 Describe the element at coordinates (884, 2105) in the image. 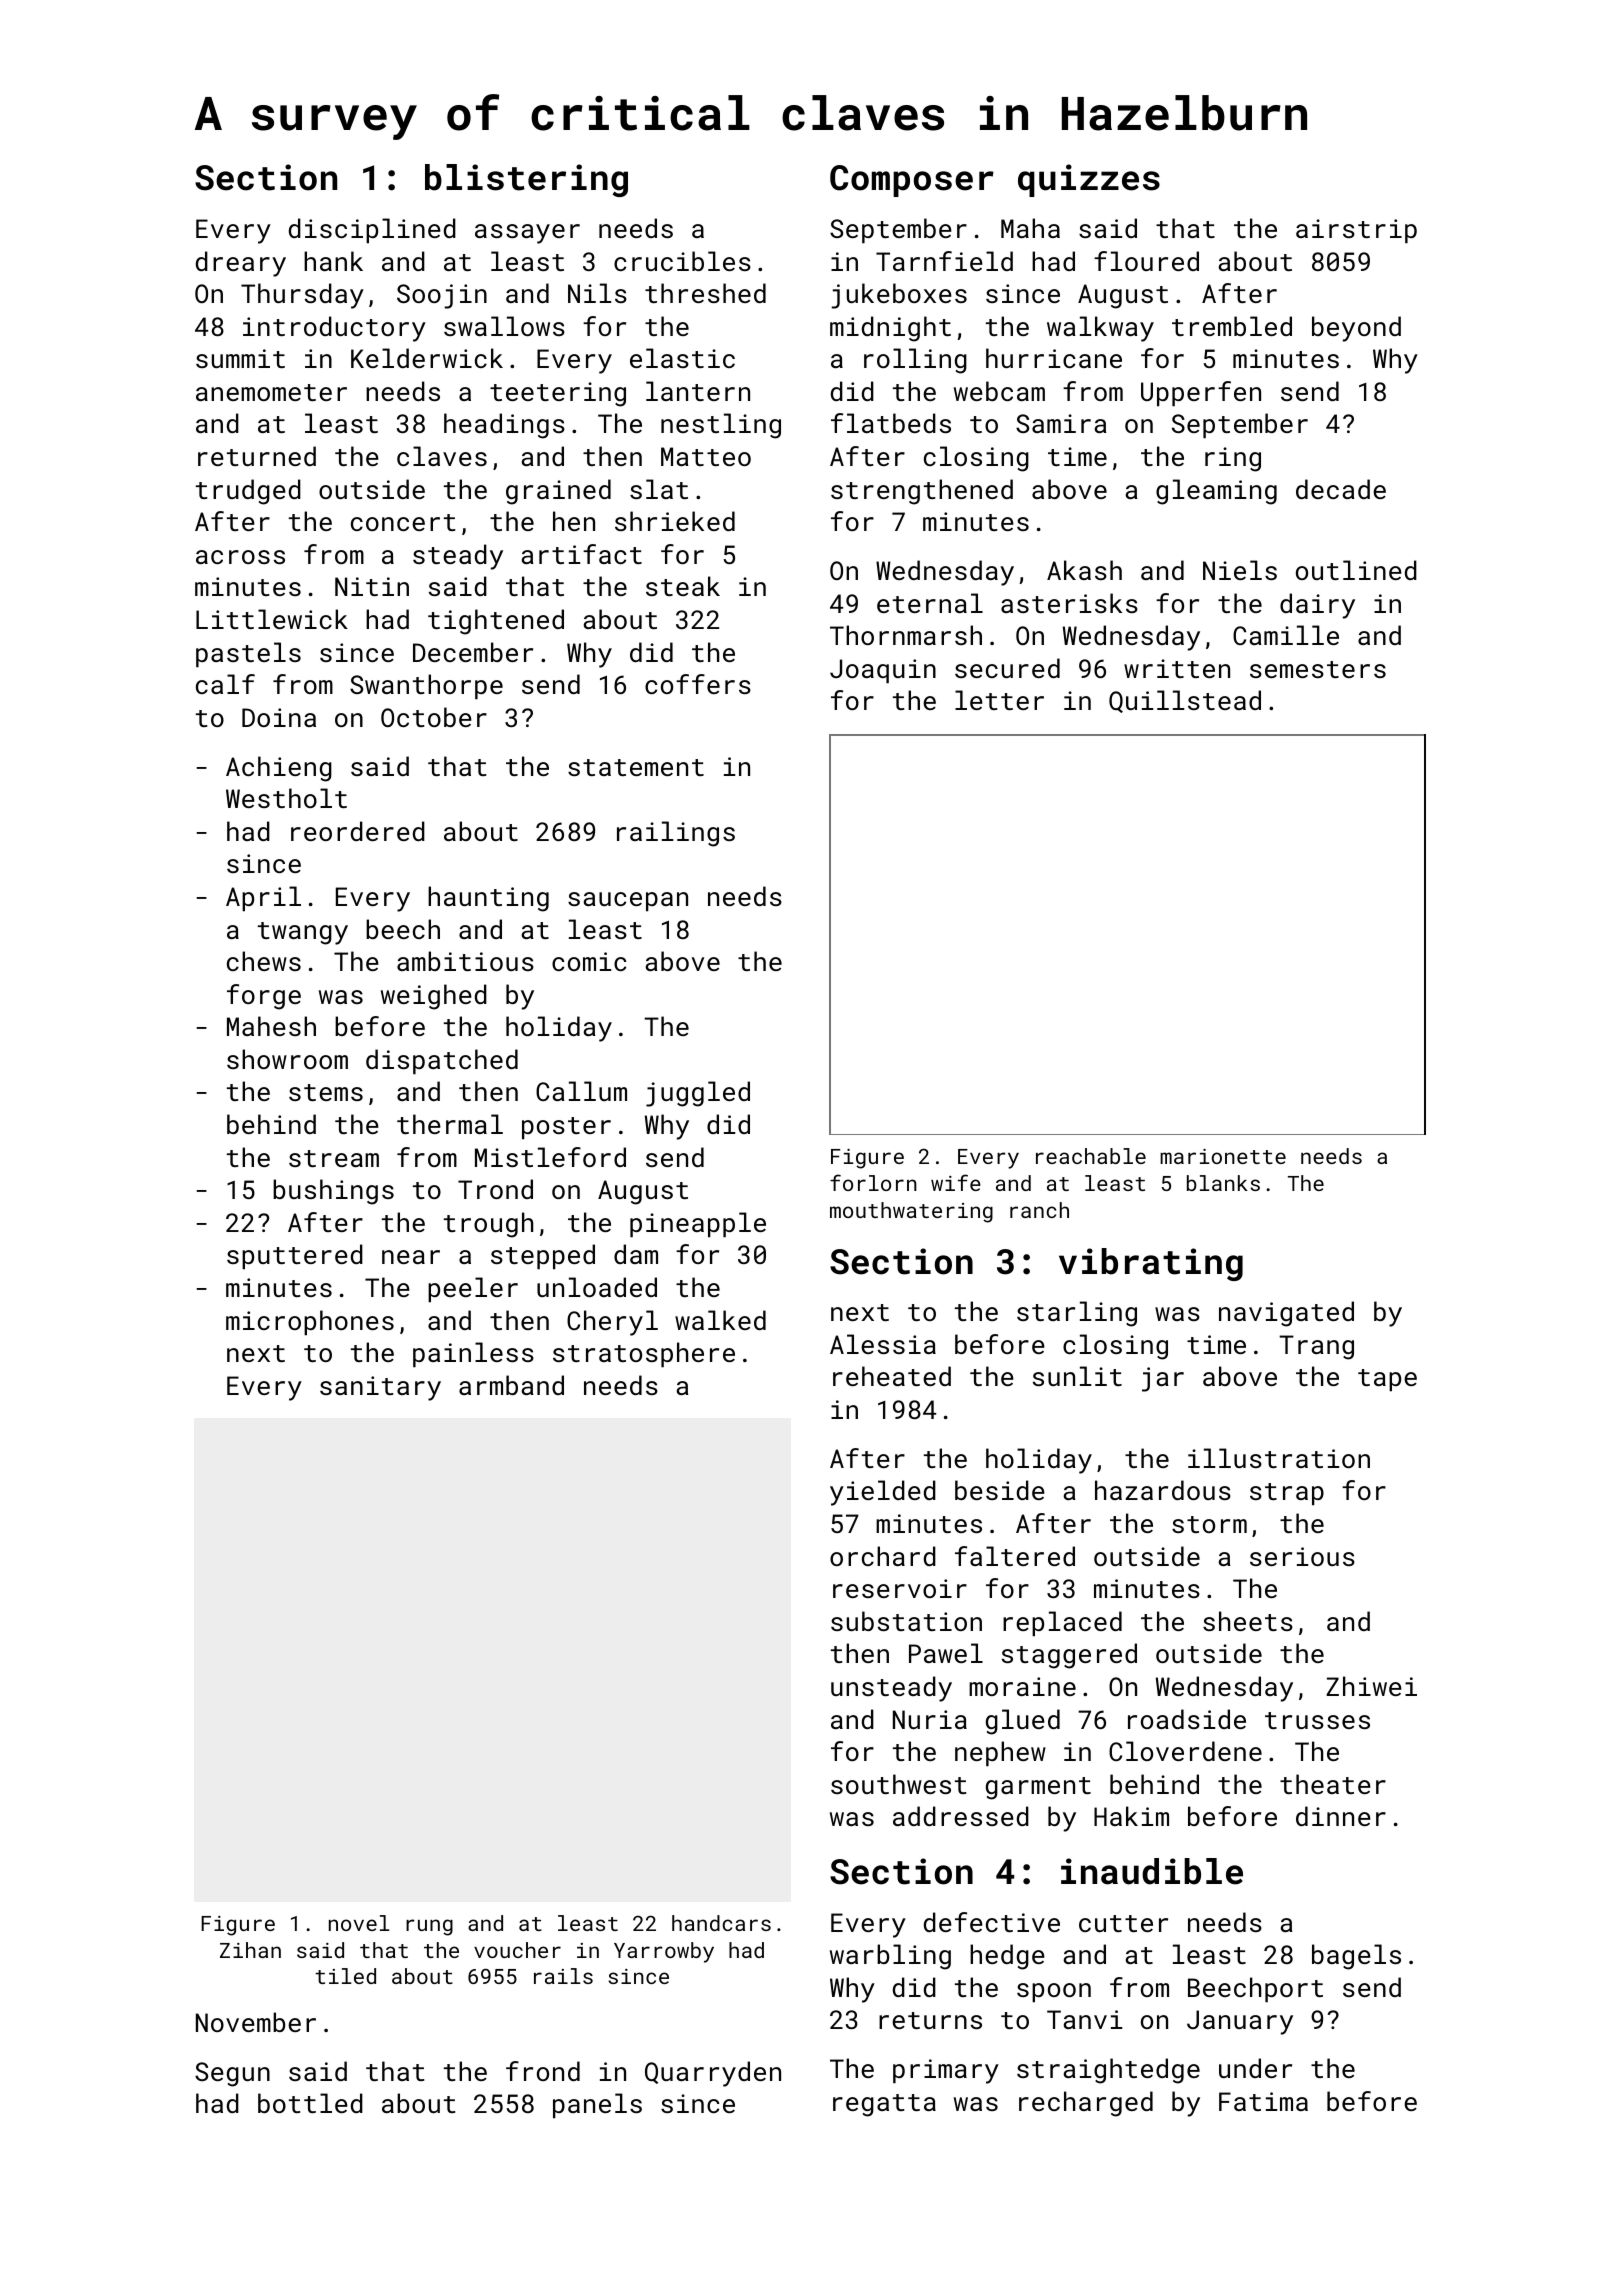

I see `regatta` at that location.
